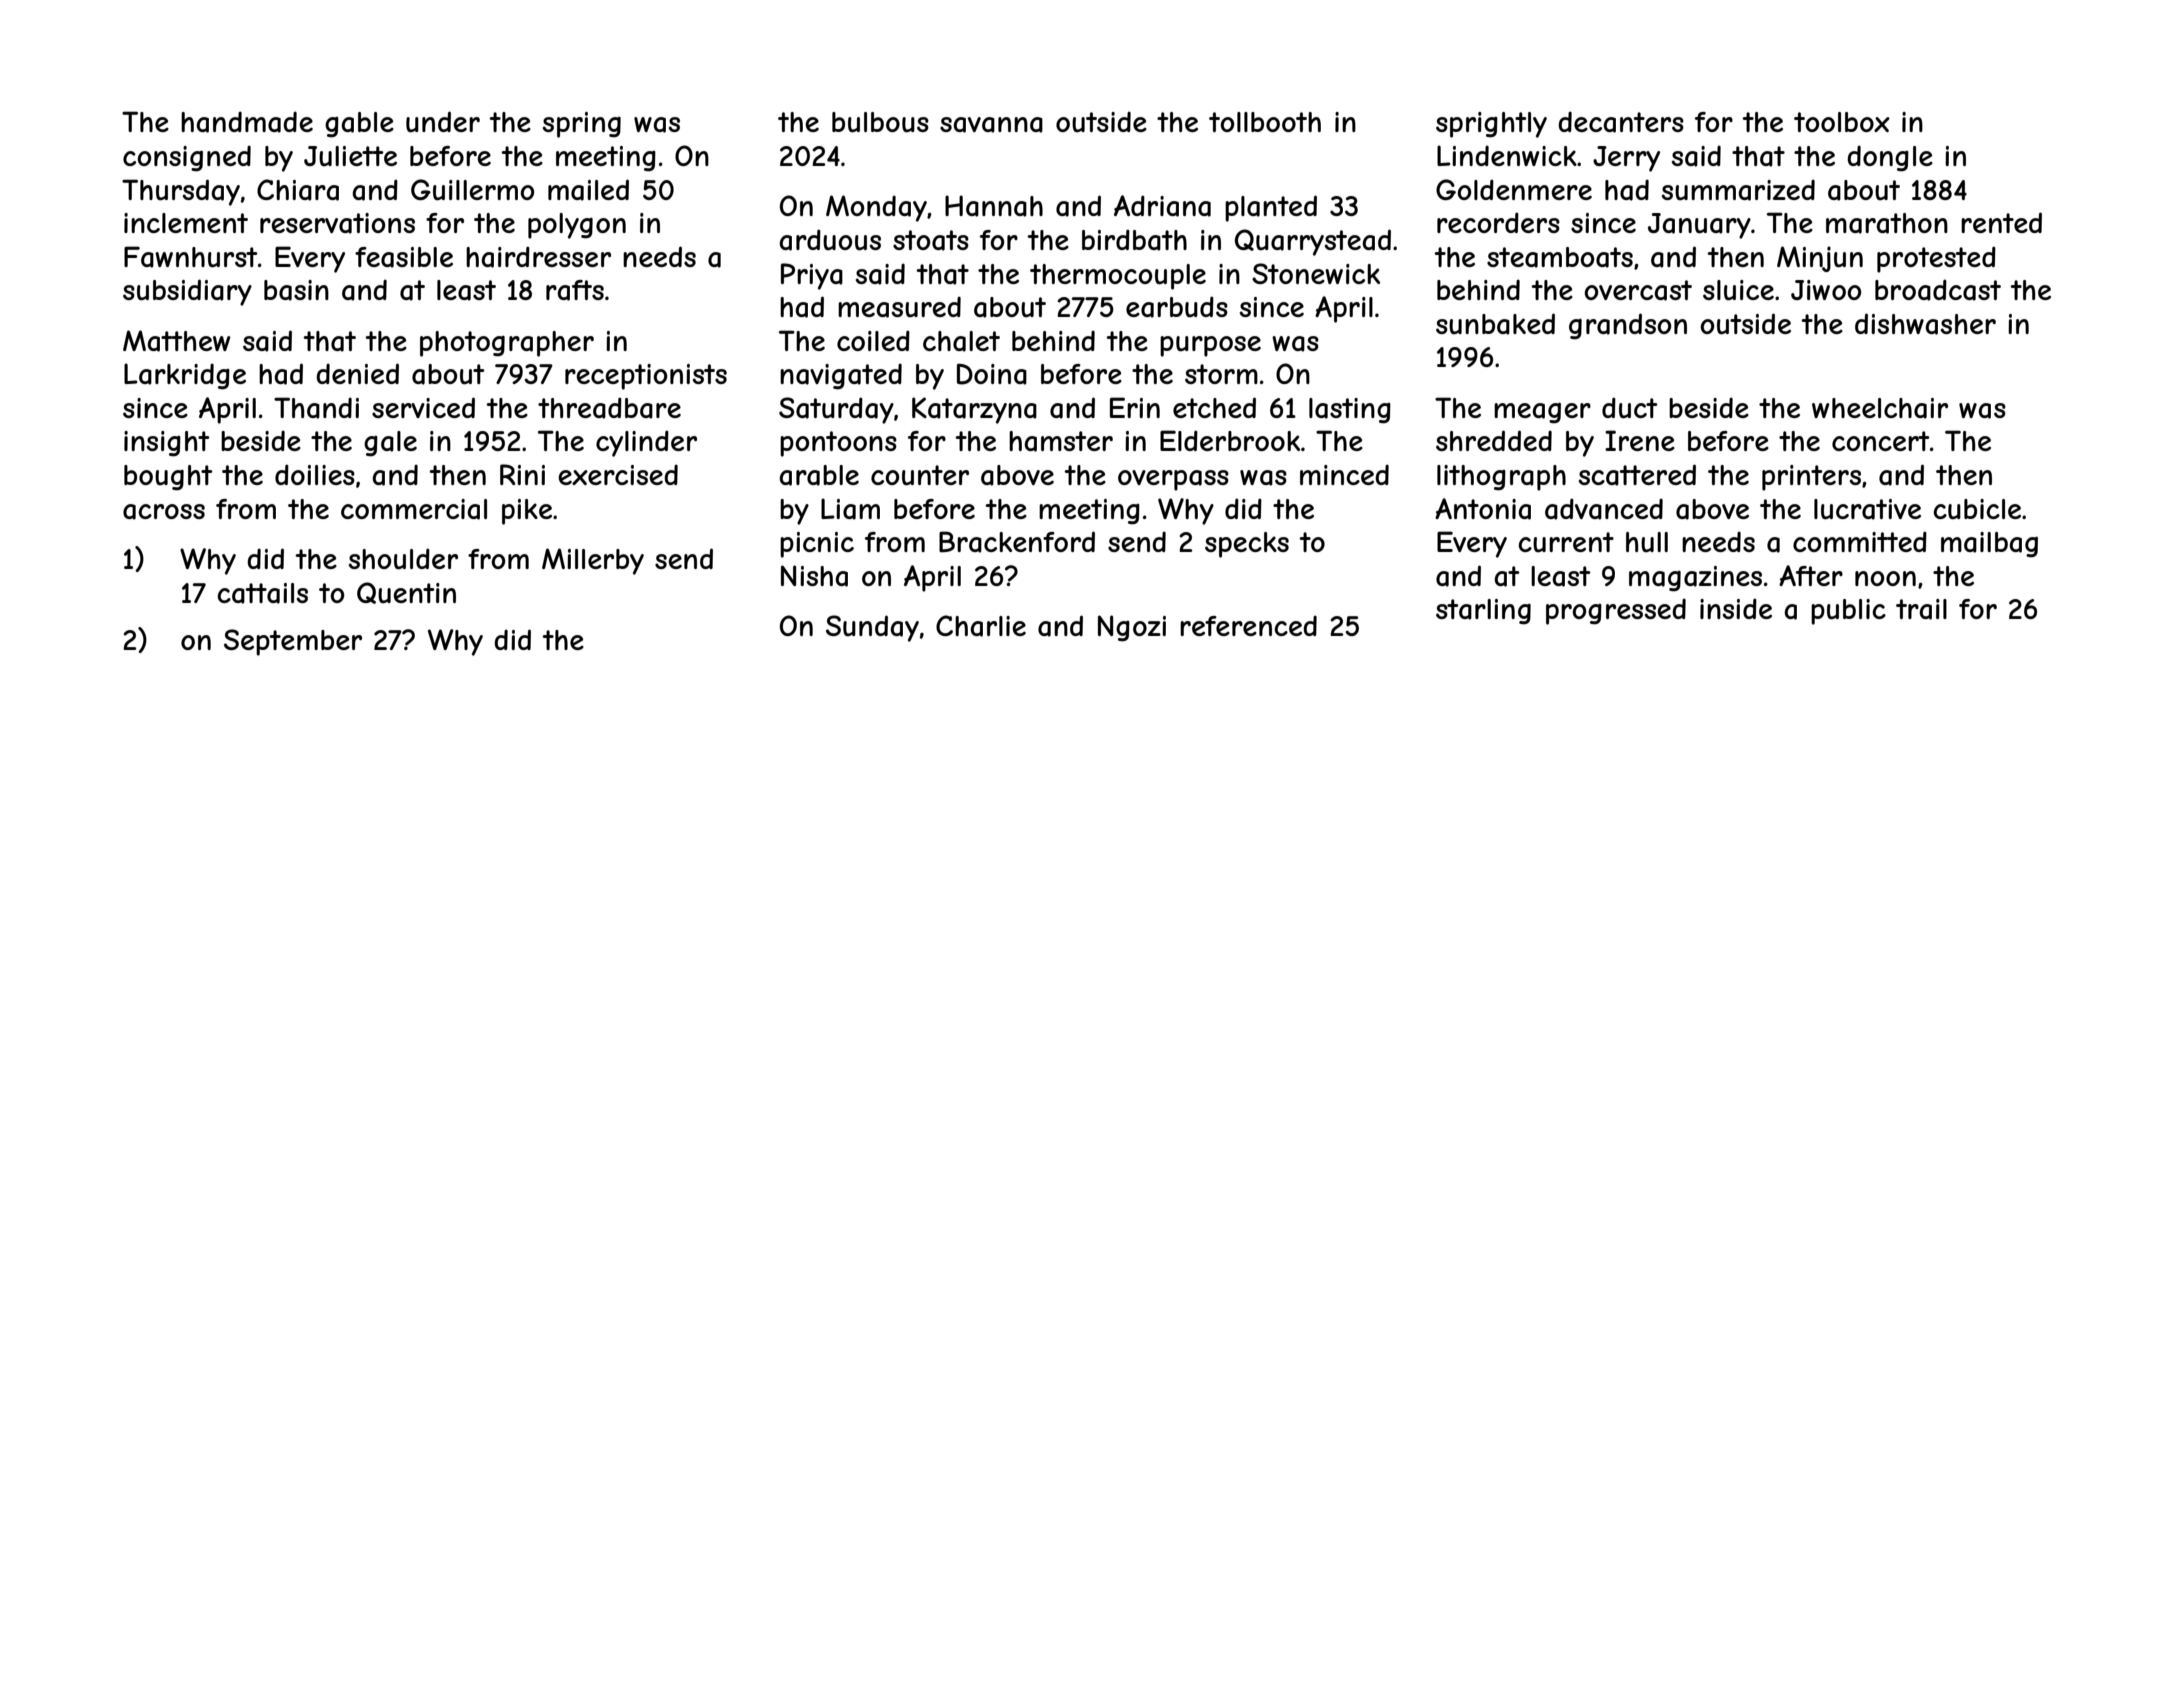 This document has width=2178, height=1683. Describe the element at coordinates (1860, 541) in the document. I see `committed` at that location.
